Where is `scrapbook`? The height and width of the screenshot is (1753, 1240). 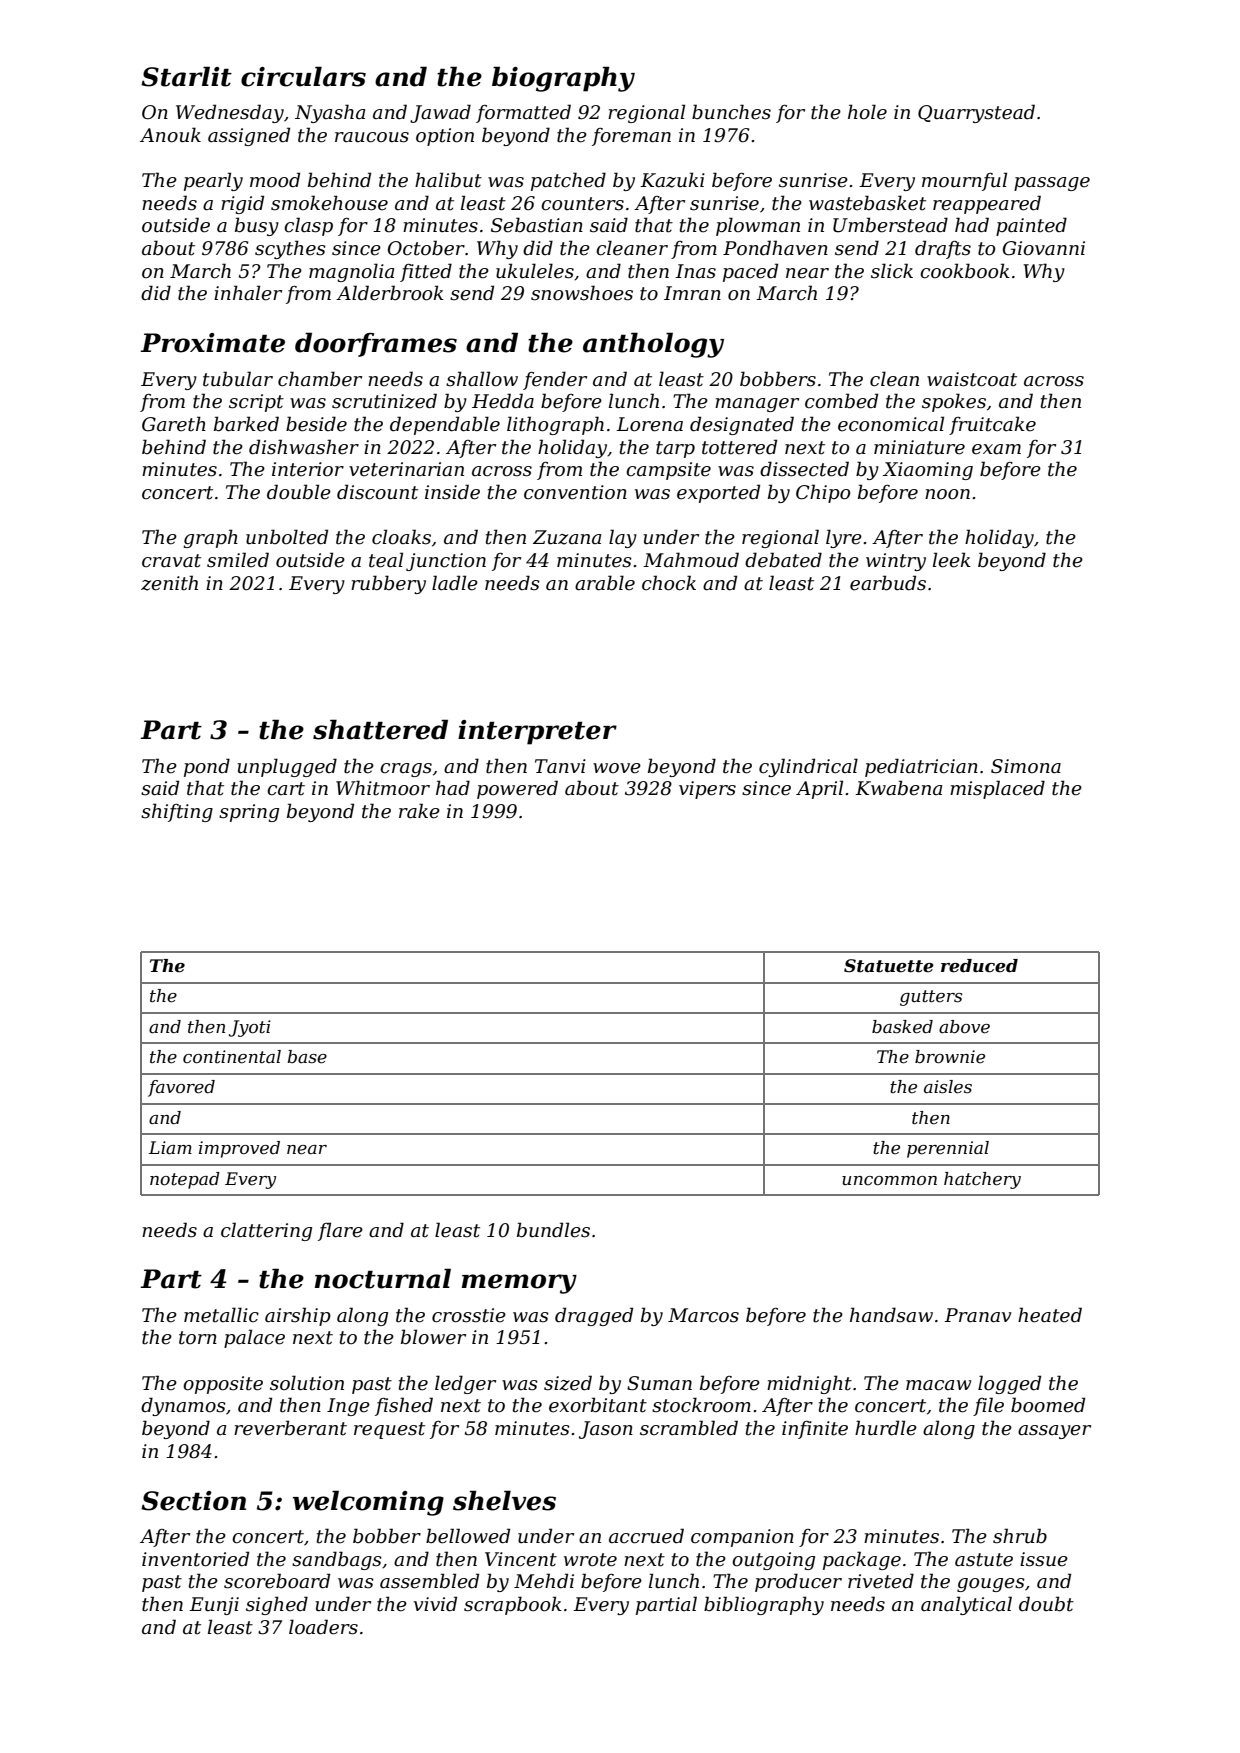
scrapbook is located at coordinates (513, 1605).
